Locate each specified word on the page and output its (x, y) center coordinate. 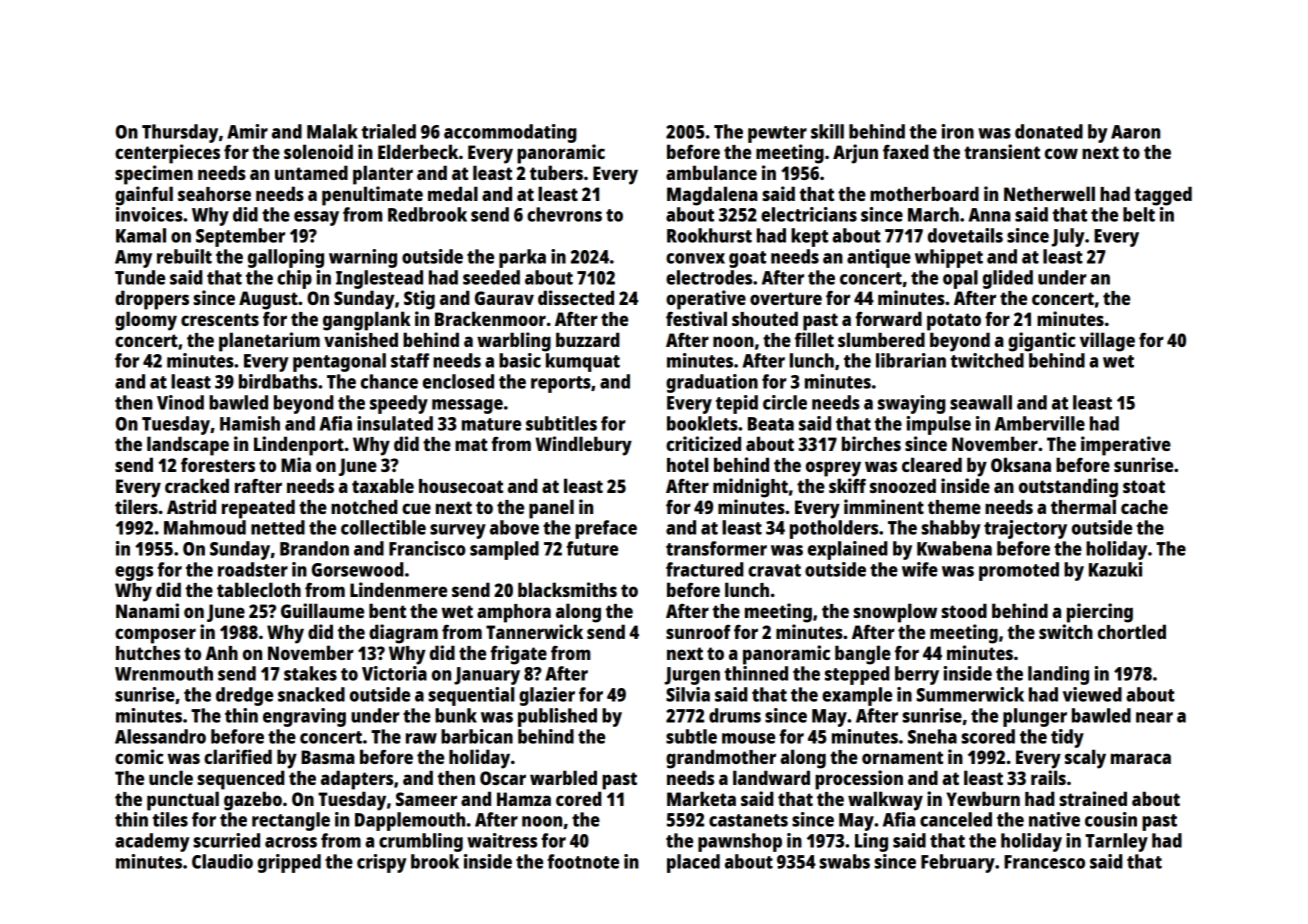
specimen (154, 175)
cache (1144, 507)
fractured (705, 569)
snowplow (895, 613)
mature (491, 424)
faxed (906, 151)
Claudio (222, 861)
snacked (311, 694)
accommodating (510, 133)
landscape (188, 446)
